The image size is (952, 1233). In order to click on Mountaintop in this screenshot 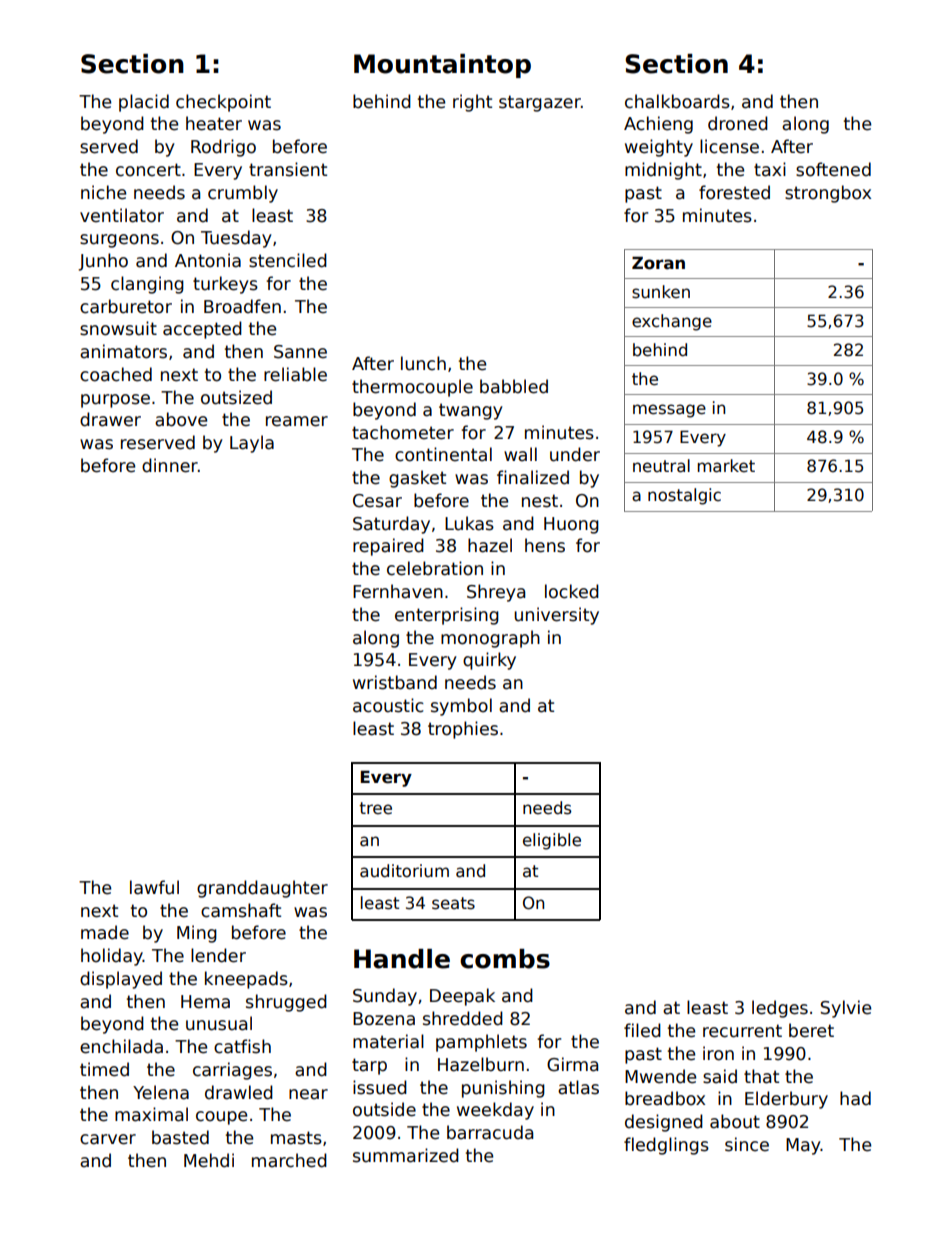, I will do `click(442, 66)`.
